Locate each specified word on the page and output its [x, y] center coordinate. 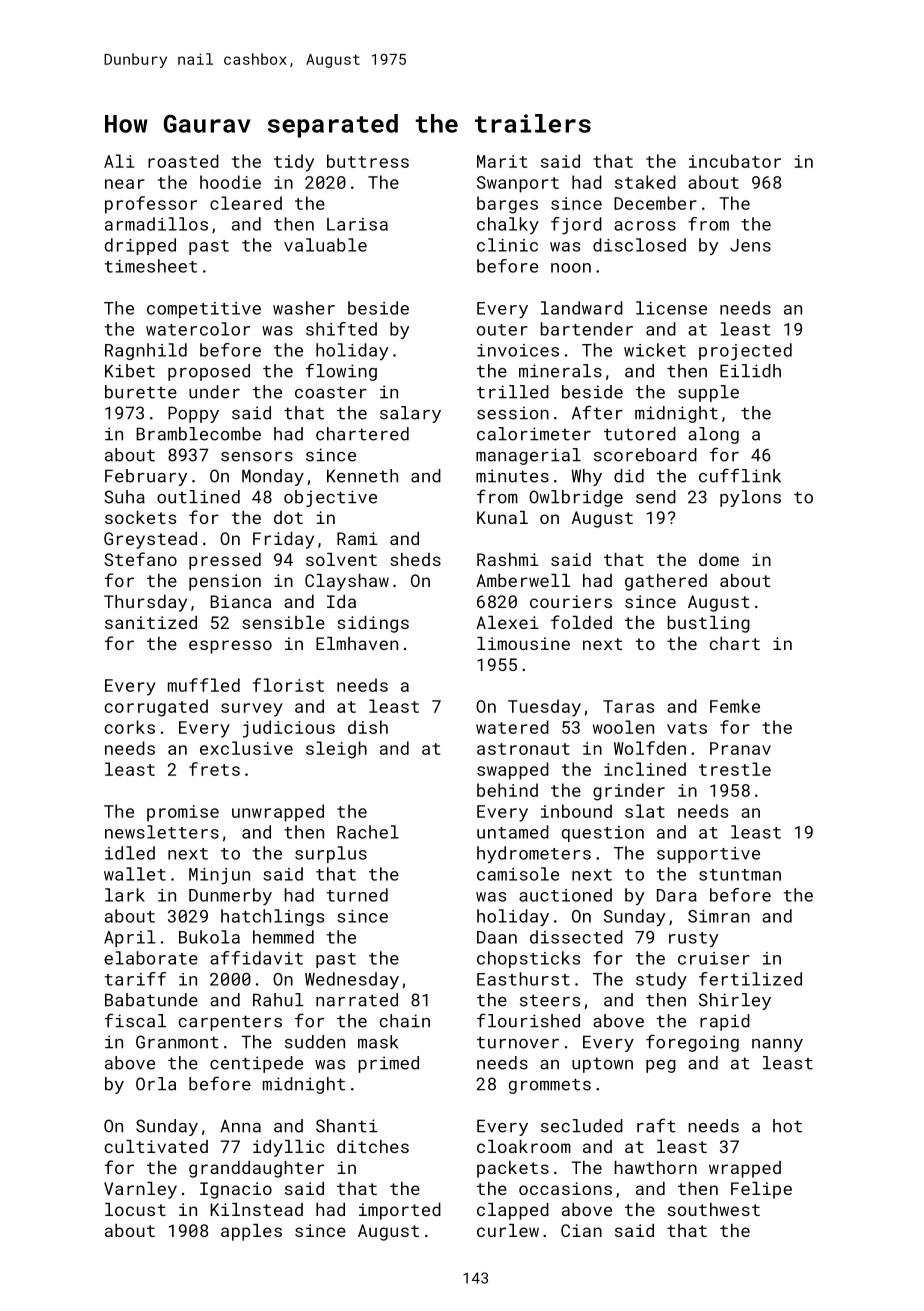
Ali [119, 161]
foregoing [692, 1043]
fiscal [135, 1020]
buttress [368, 161]
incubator [735, 161]
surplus [331, 854]
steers [550, 1000]
